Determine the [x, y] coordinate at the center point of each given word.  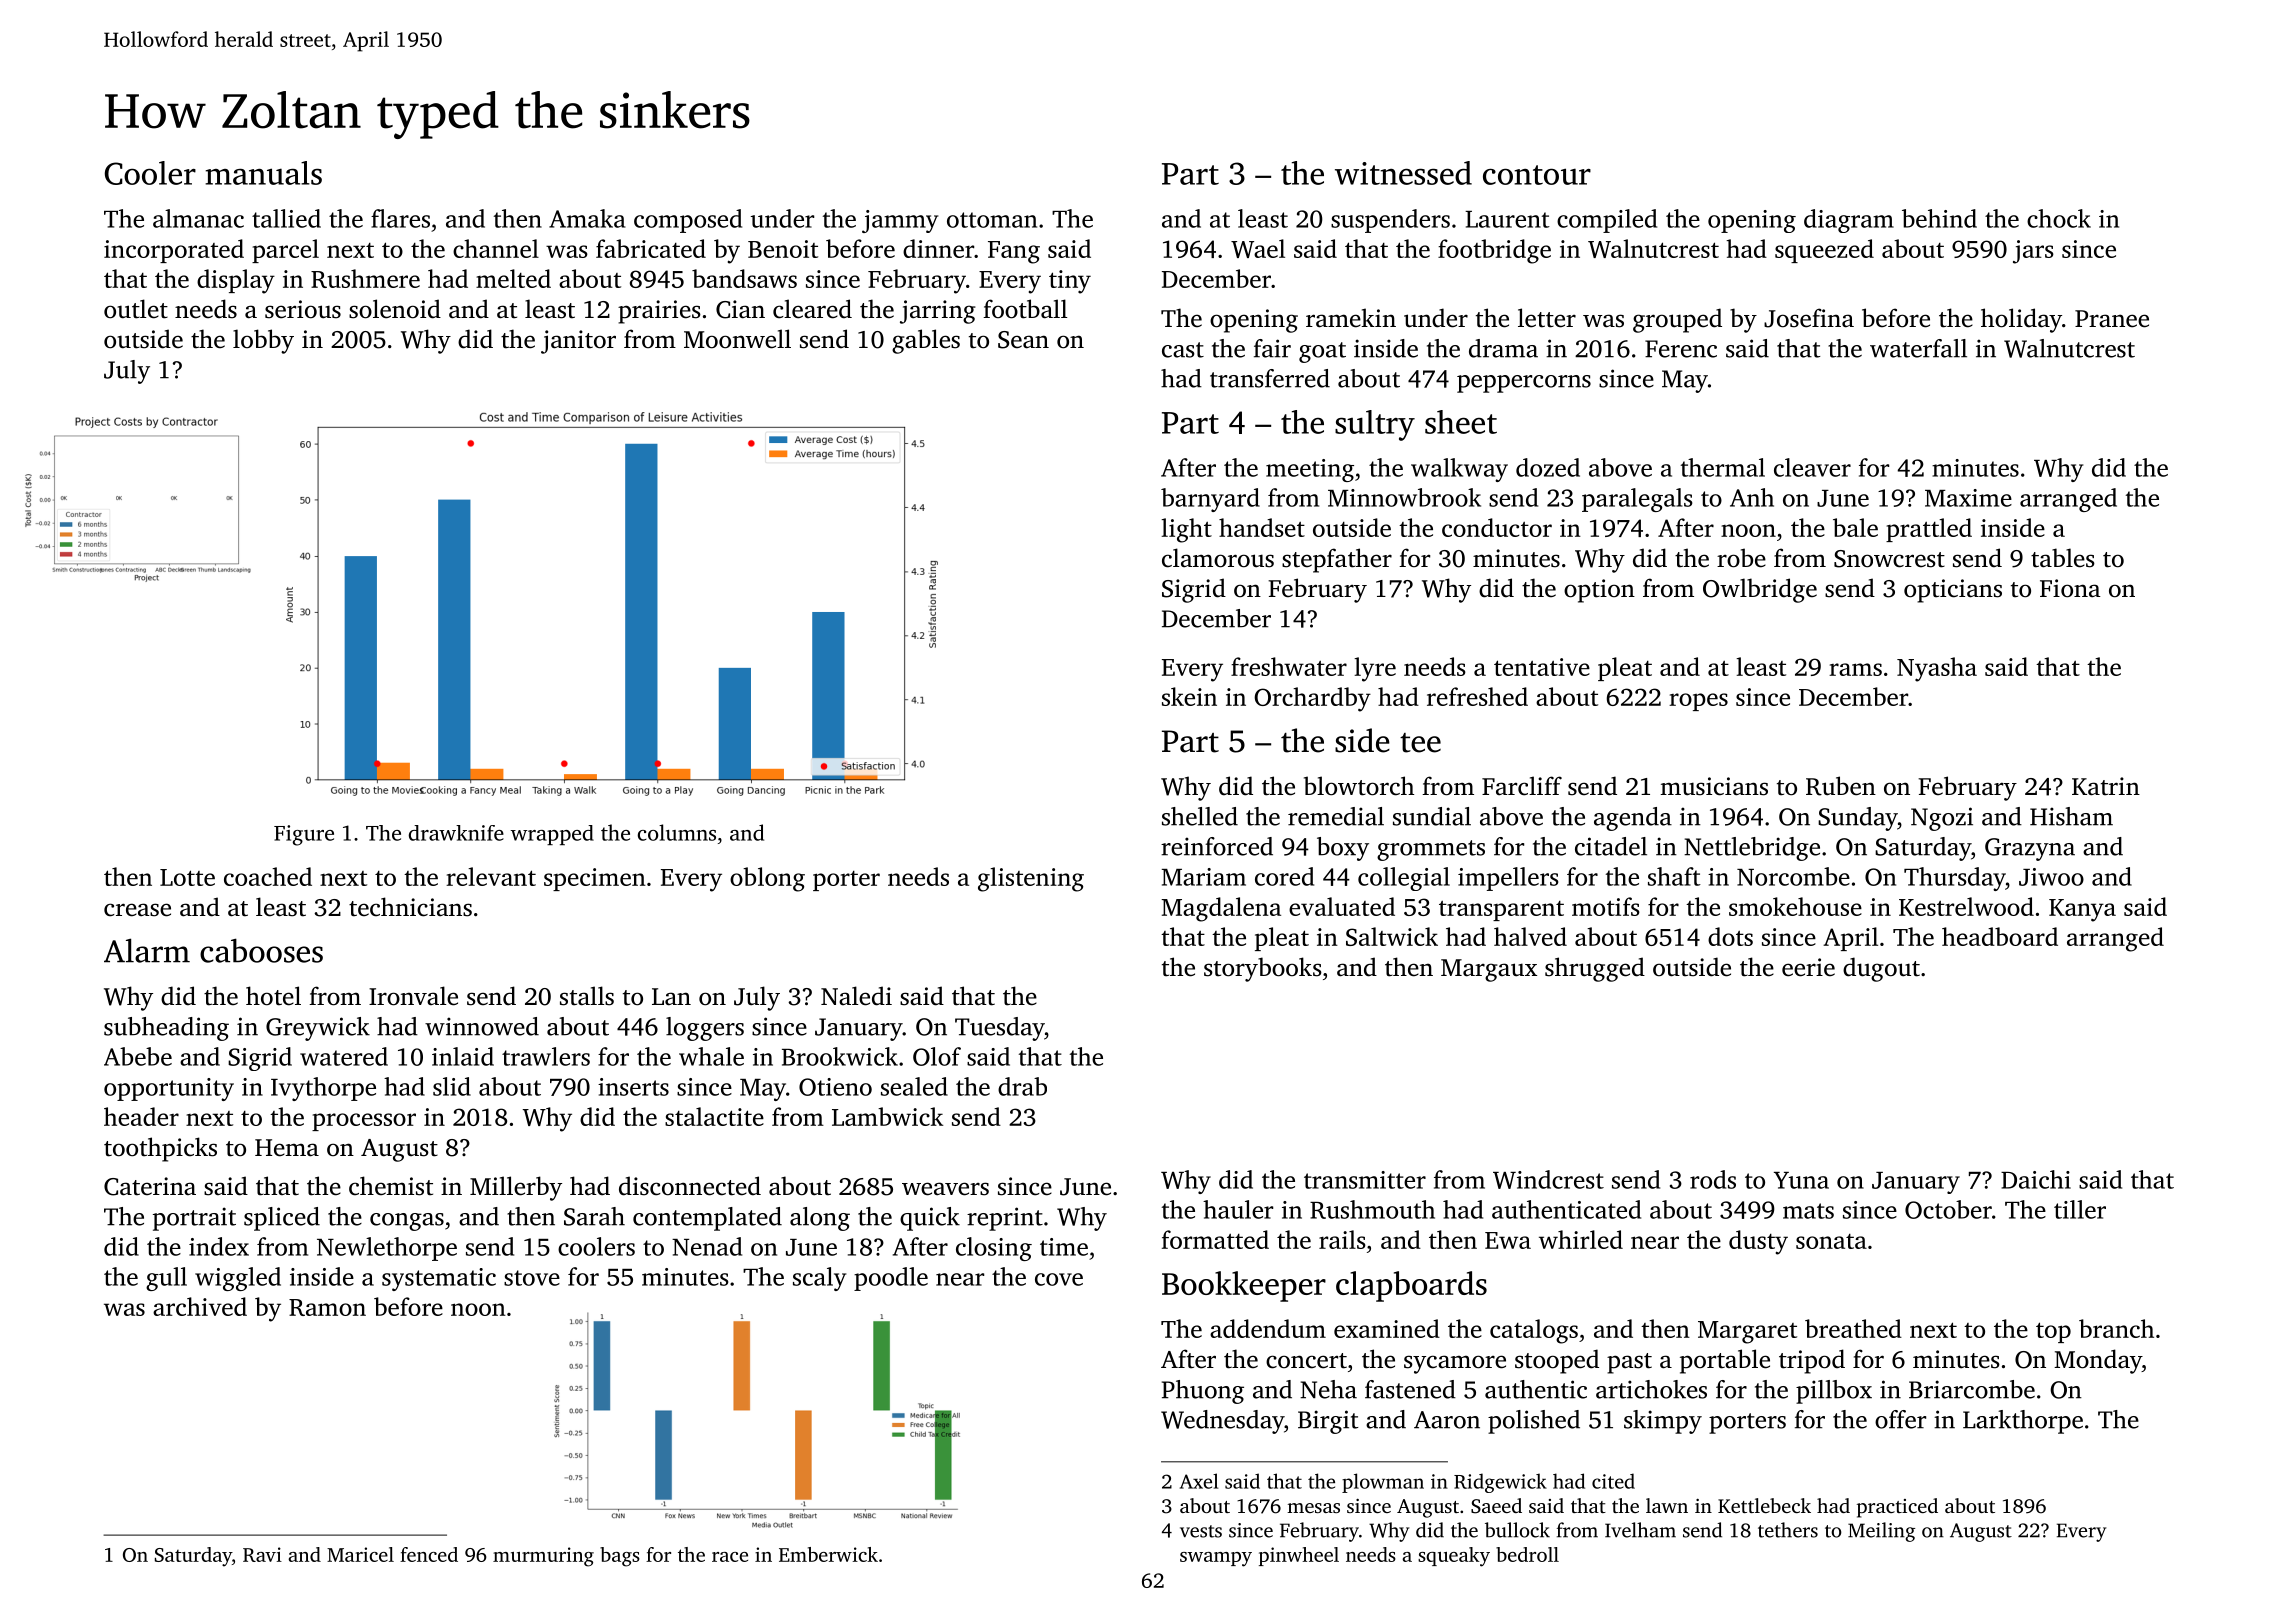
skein [1189, 696]
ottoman [992, 220]
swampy [1216, 1559]
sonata [1831, 1241]
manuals [263, 173]
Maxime [1968, 498]
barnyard [1210, 500]
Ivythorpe [323, 1089]
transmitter [1365, 1180]
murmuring [543, 1557]
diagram [1849, 221]
